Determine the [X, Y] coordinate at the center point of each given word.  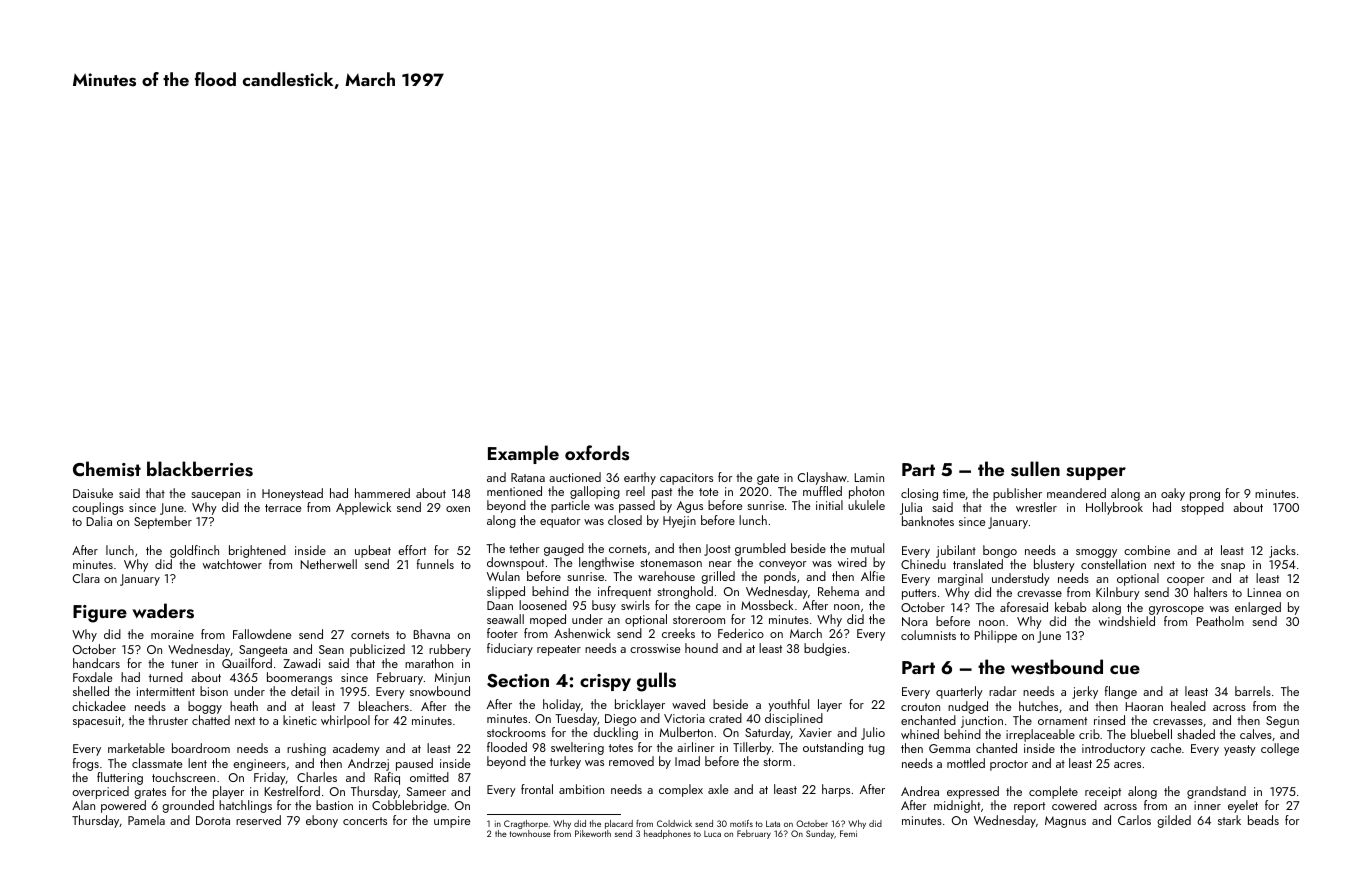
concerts [365, 821]
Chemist [107, 469]
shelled [91, 691]
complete [1053, 792]
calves [1256, 734]
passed [637, 506]
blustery [1054, 565]
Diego [620, 720]
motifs [741, 823]
